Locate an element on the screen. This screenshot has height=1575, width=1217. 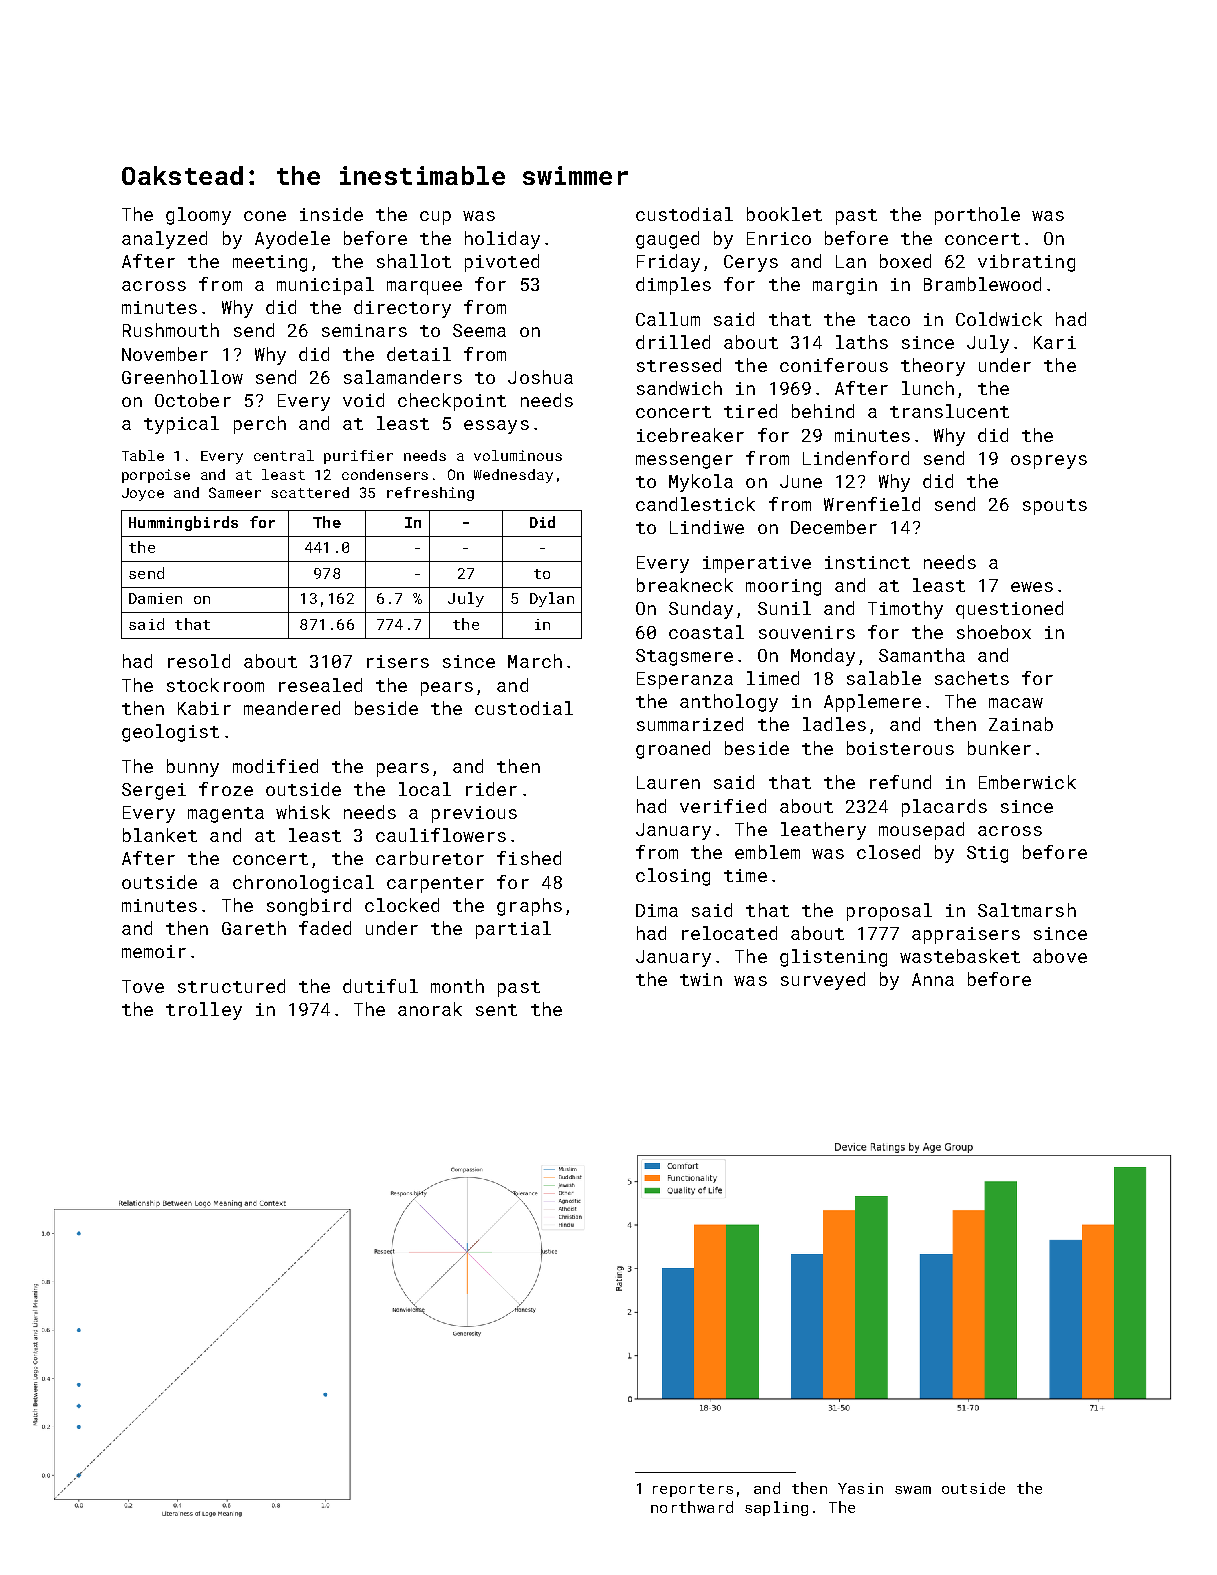
Sameer is located at coordinates (235, 492).
